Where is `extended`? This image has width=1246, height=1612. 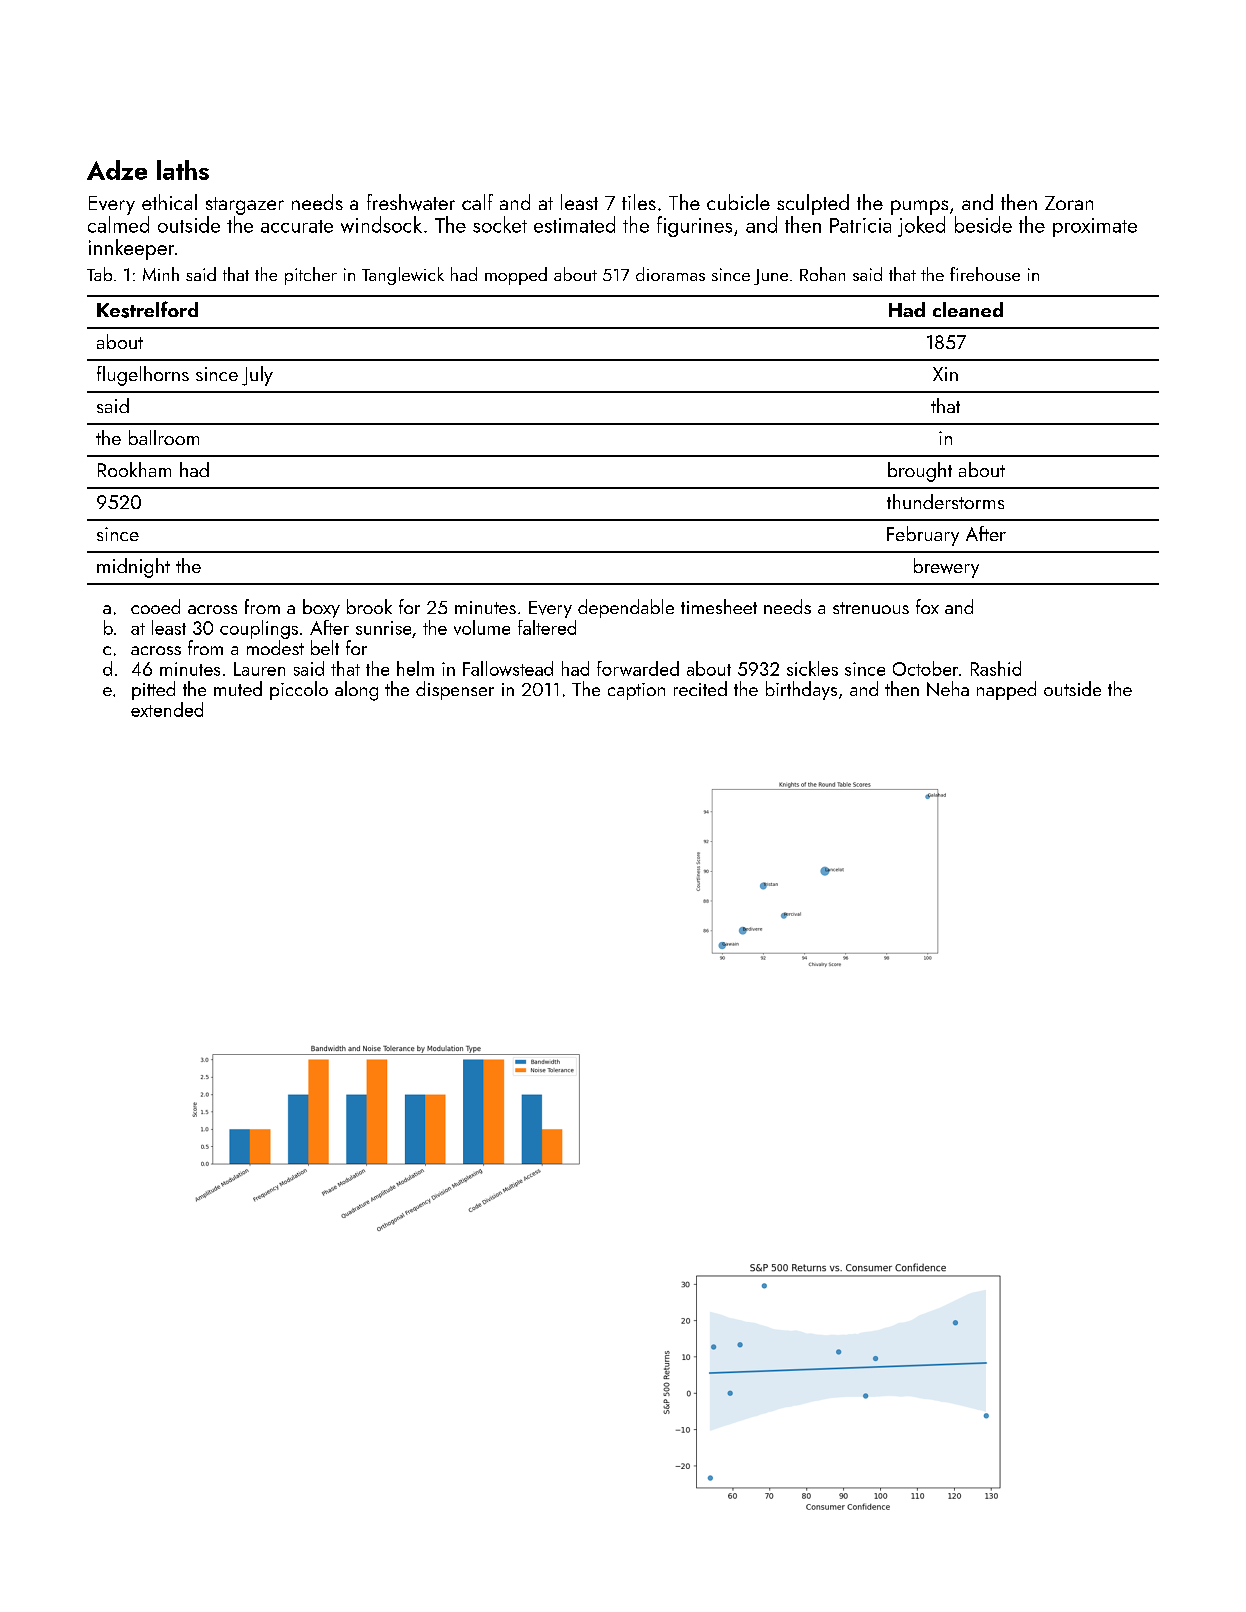 extended is located at coordinates (167, 709).
